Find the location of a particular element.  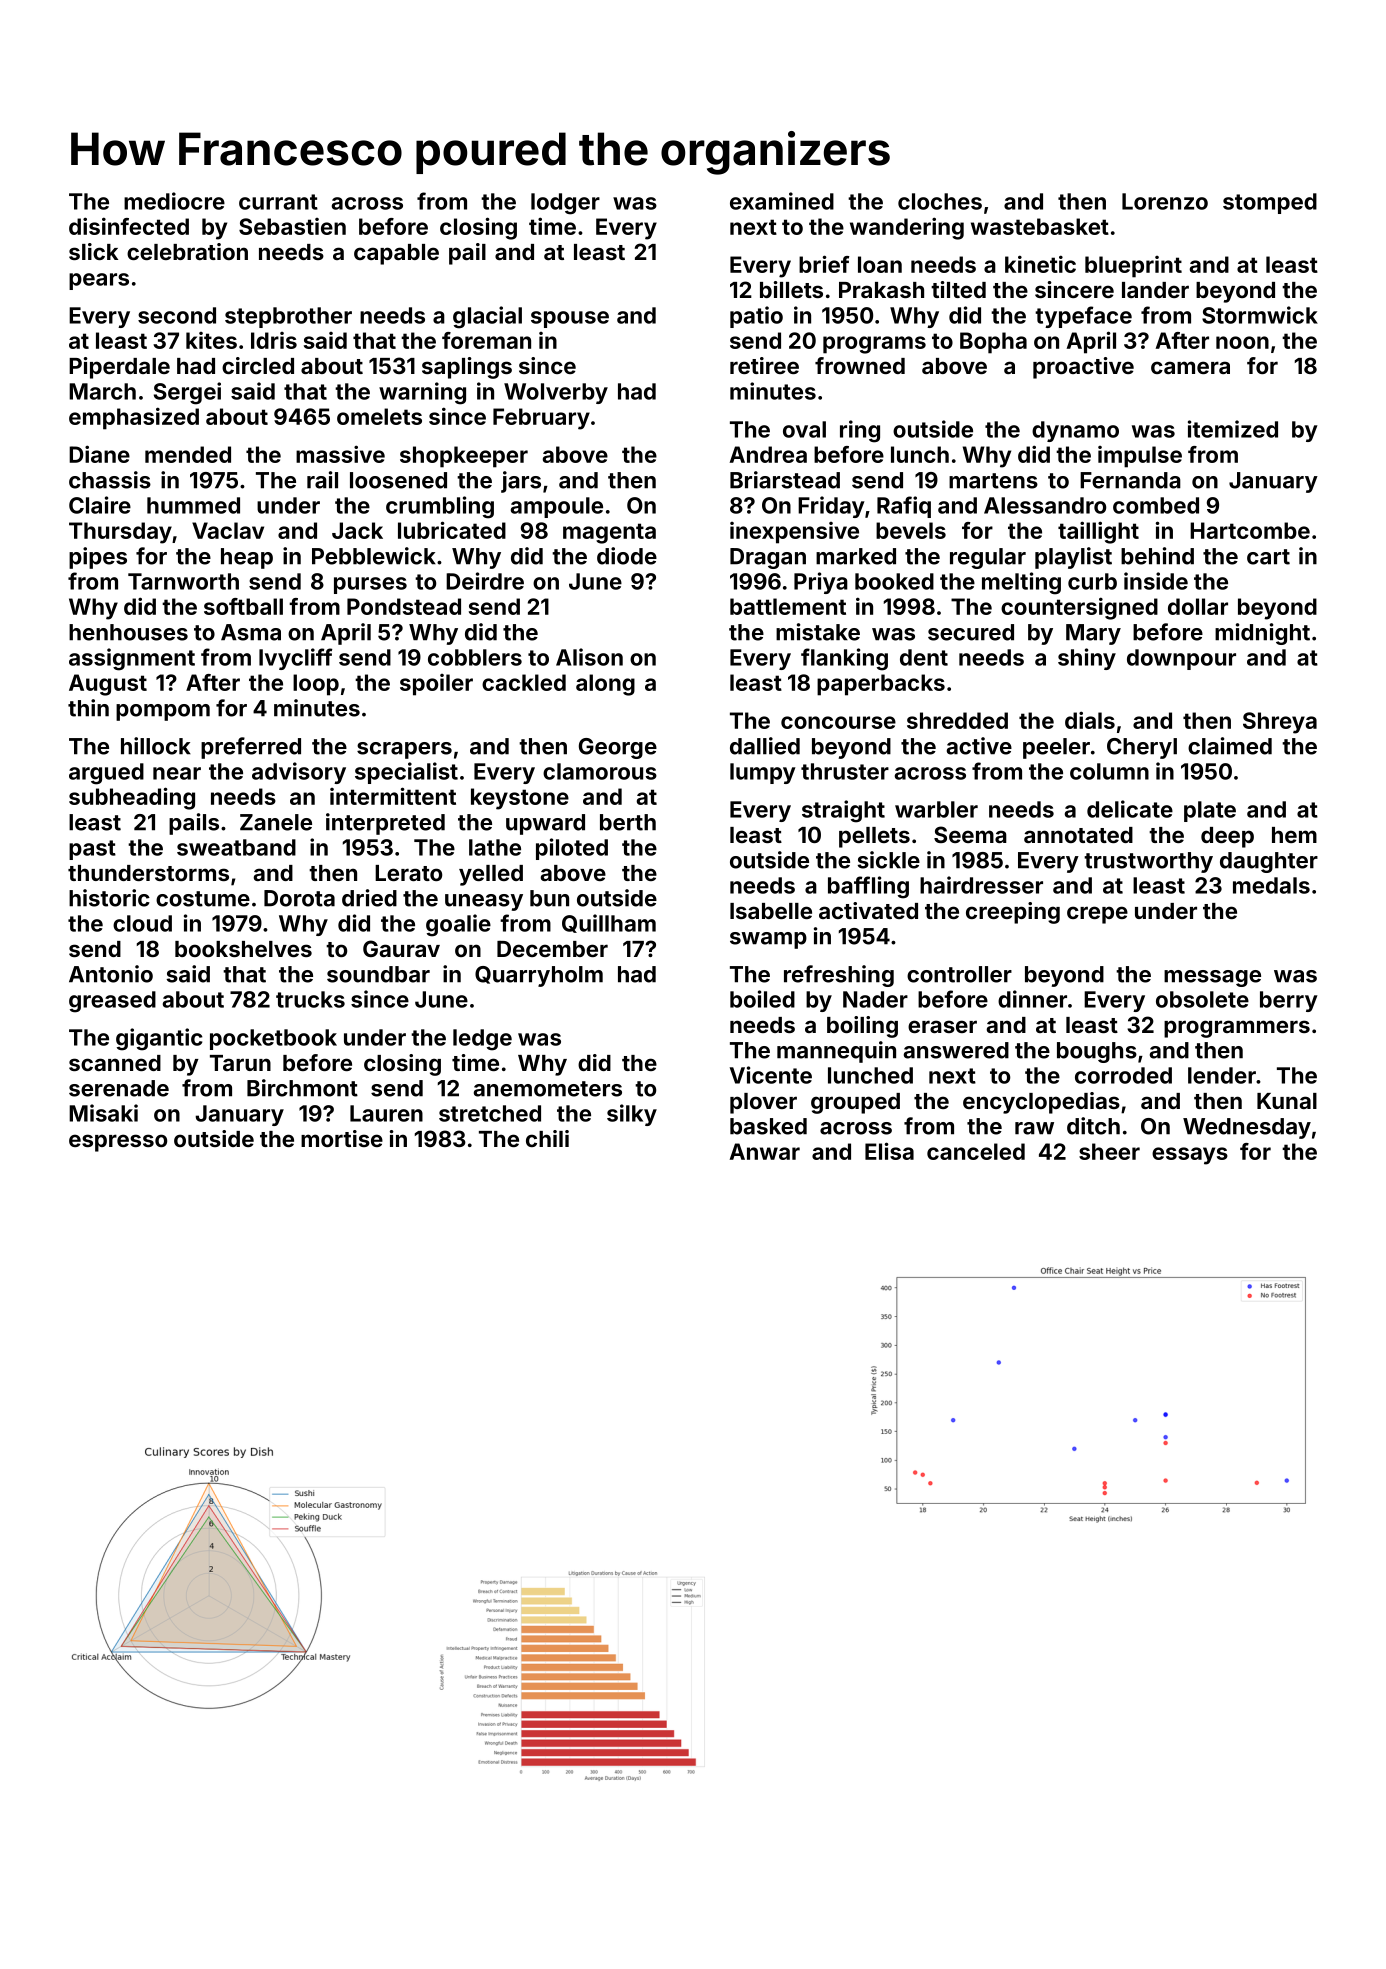

Asma is located at coordinates (251, 632).
